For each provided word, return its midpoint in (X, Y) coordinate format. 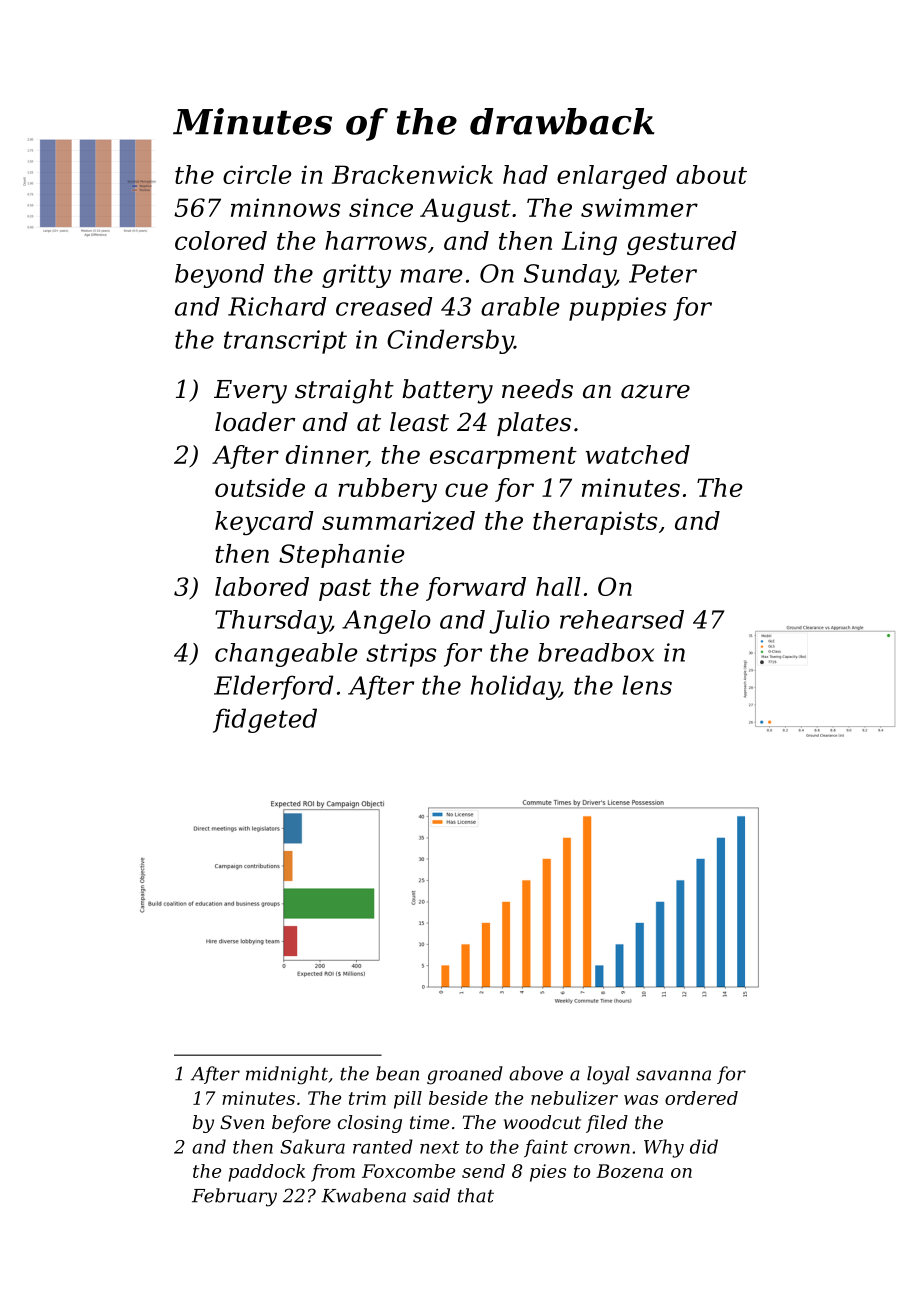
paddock (266, 1173)
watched (638, 454)
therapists (595, 523)
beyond (219, 276)
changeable (286, 655)
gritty (356, 276)
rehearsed (622, 619)
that (476, 1195)
